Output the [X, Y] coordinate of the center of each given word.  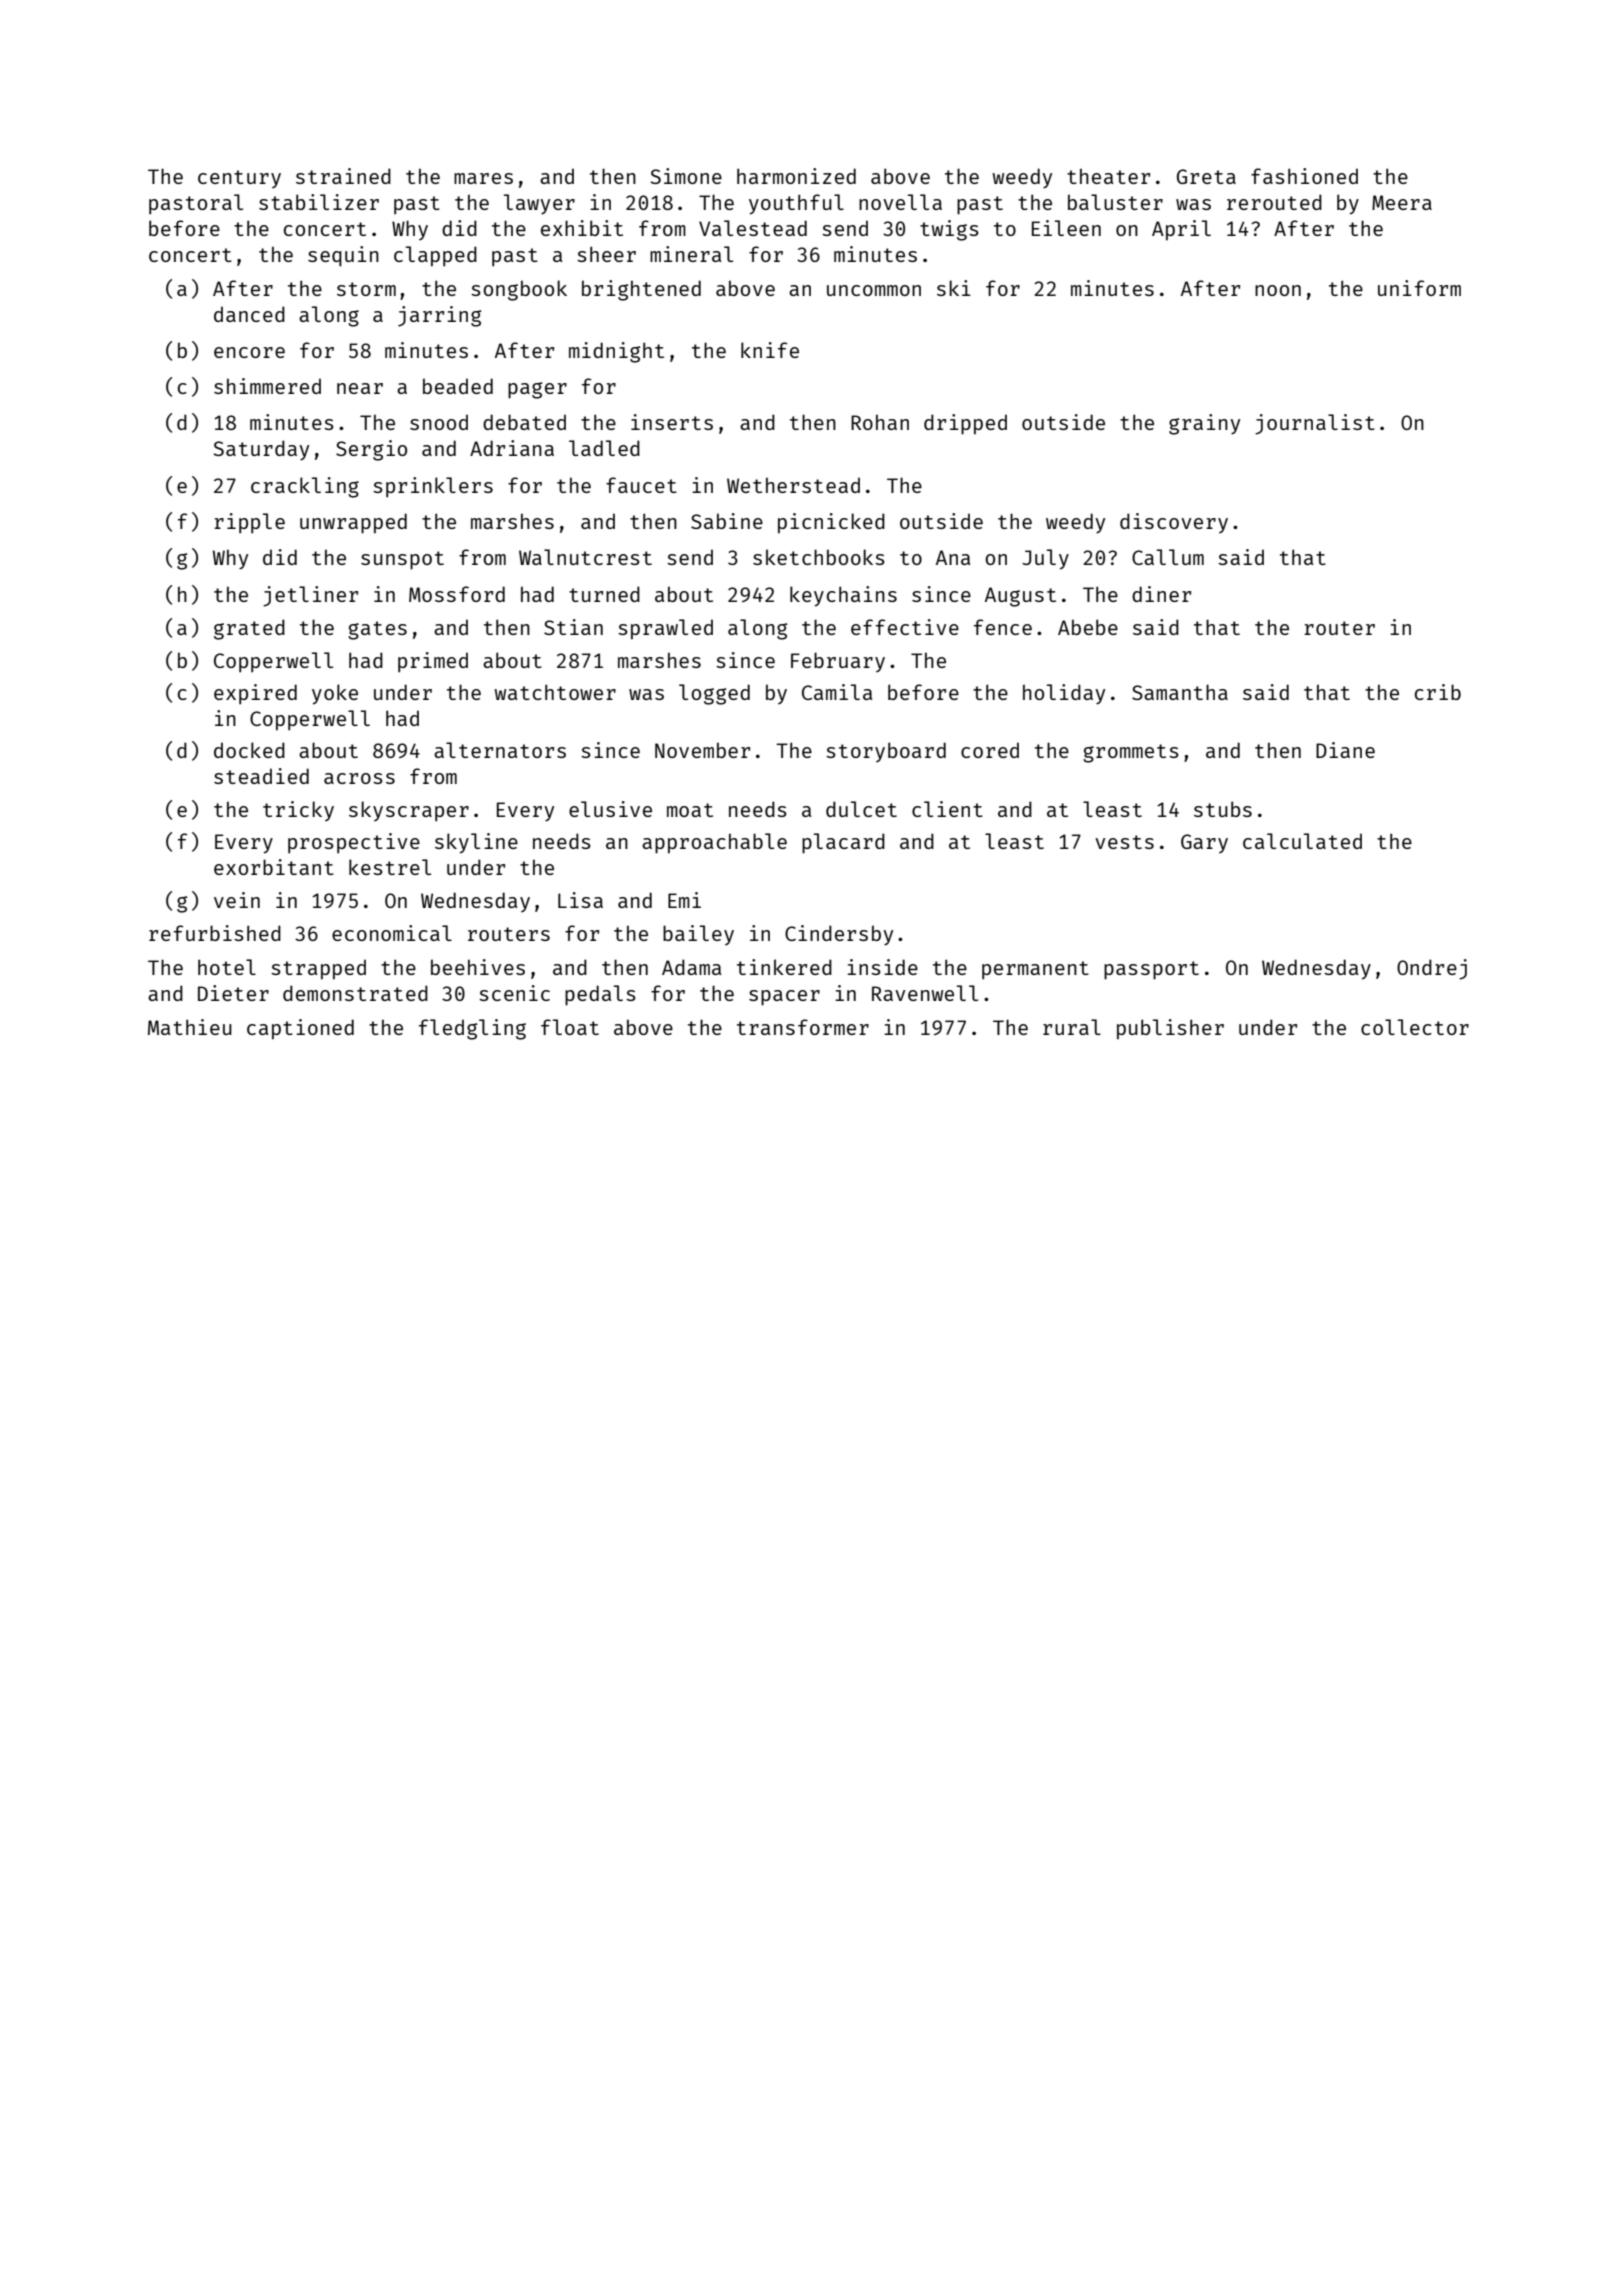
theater [1108, 176]
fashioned [1304, 176]
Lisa [580, 900]
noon [1278, 290]
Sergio [371, 450]
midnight [616, 352]
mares [483, 178]
